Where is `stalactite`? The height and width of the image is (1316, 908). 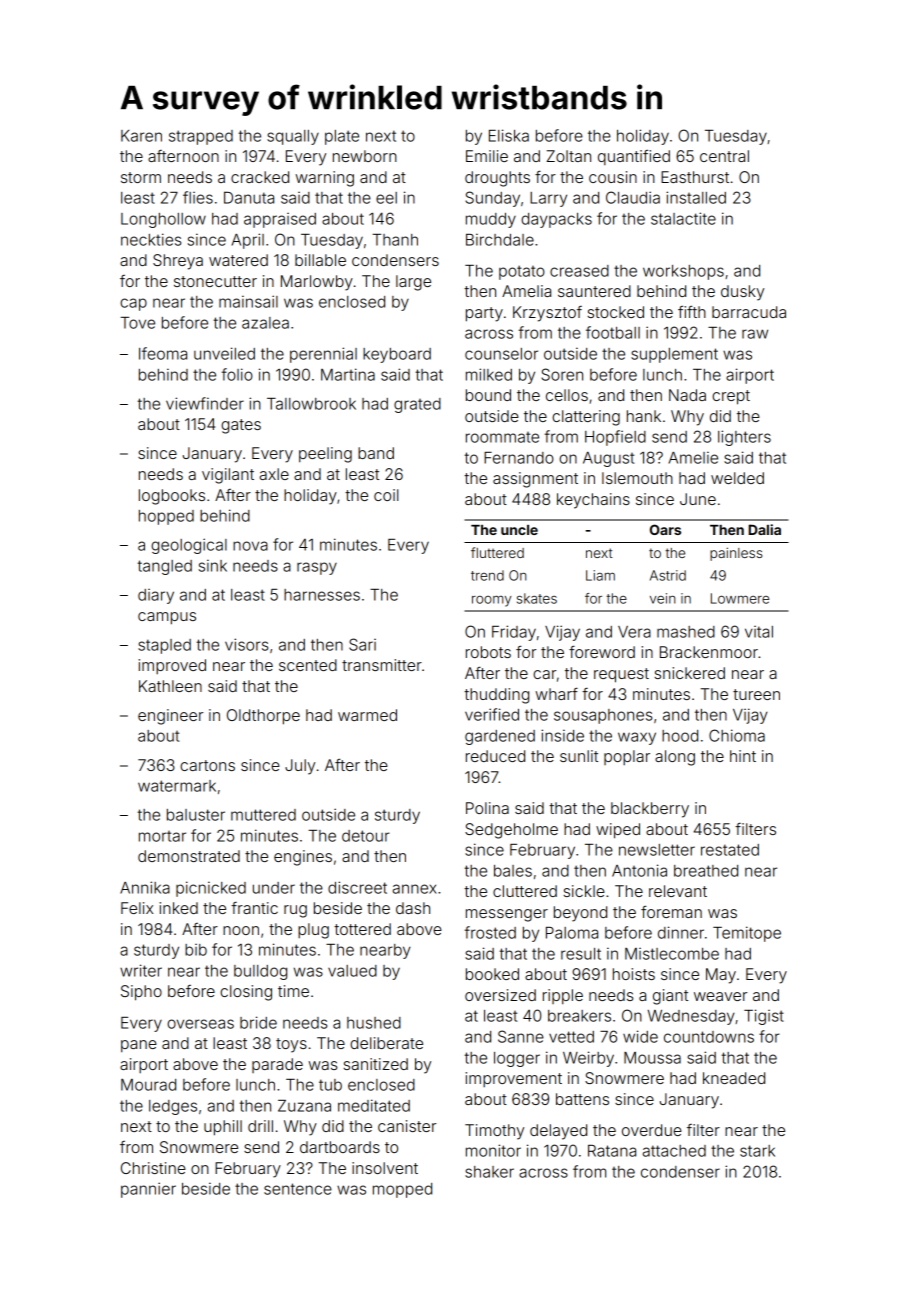 stalactite is located at coordinates (683, 218).
